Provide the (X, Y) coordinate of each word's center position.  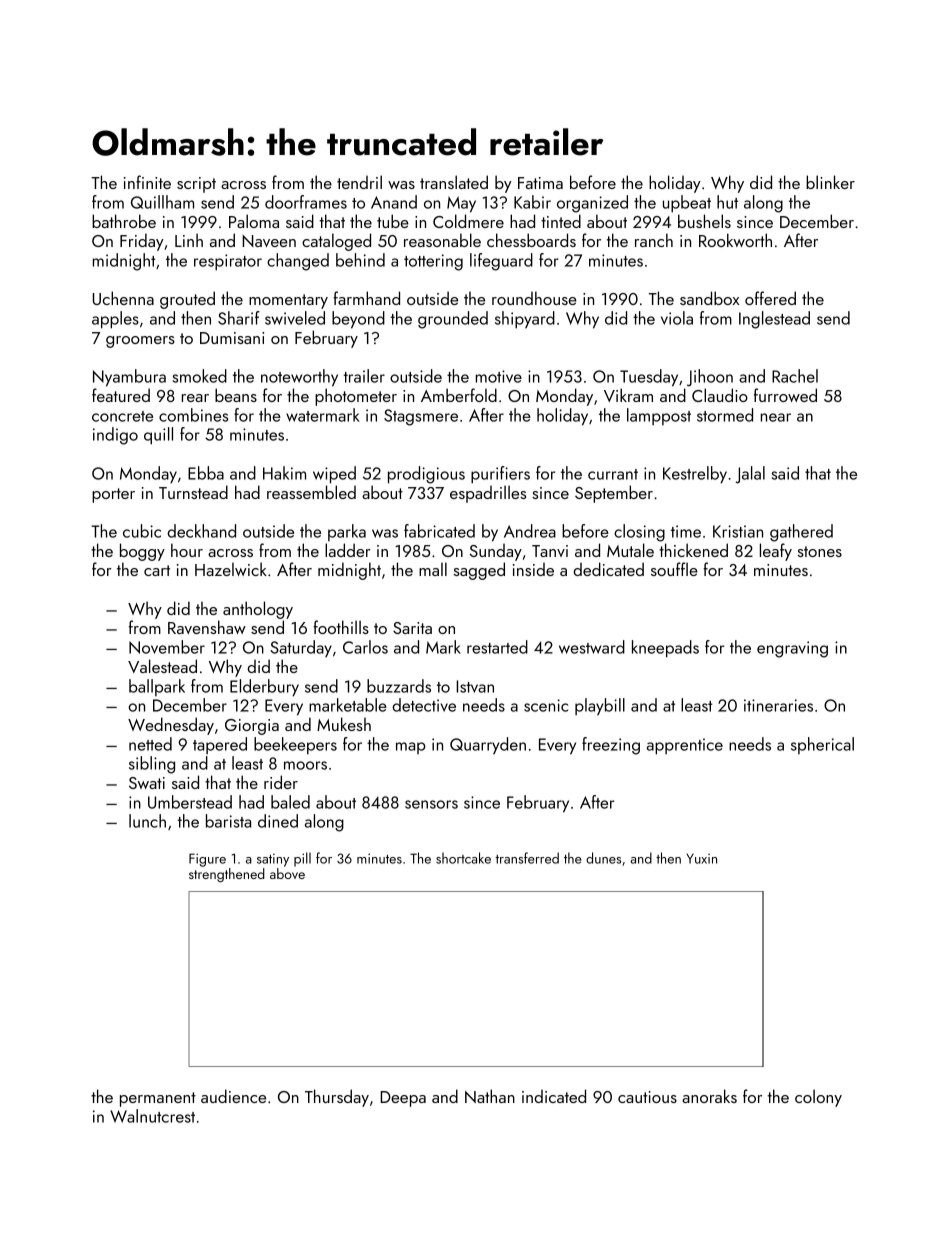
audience (233, 1096)
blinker (830, 182)
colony (818, 1098)
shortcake (463, 858)
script (196, 185)
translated (454, 182)
